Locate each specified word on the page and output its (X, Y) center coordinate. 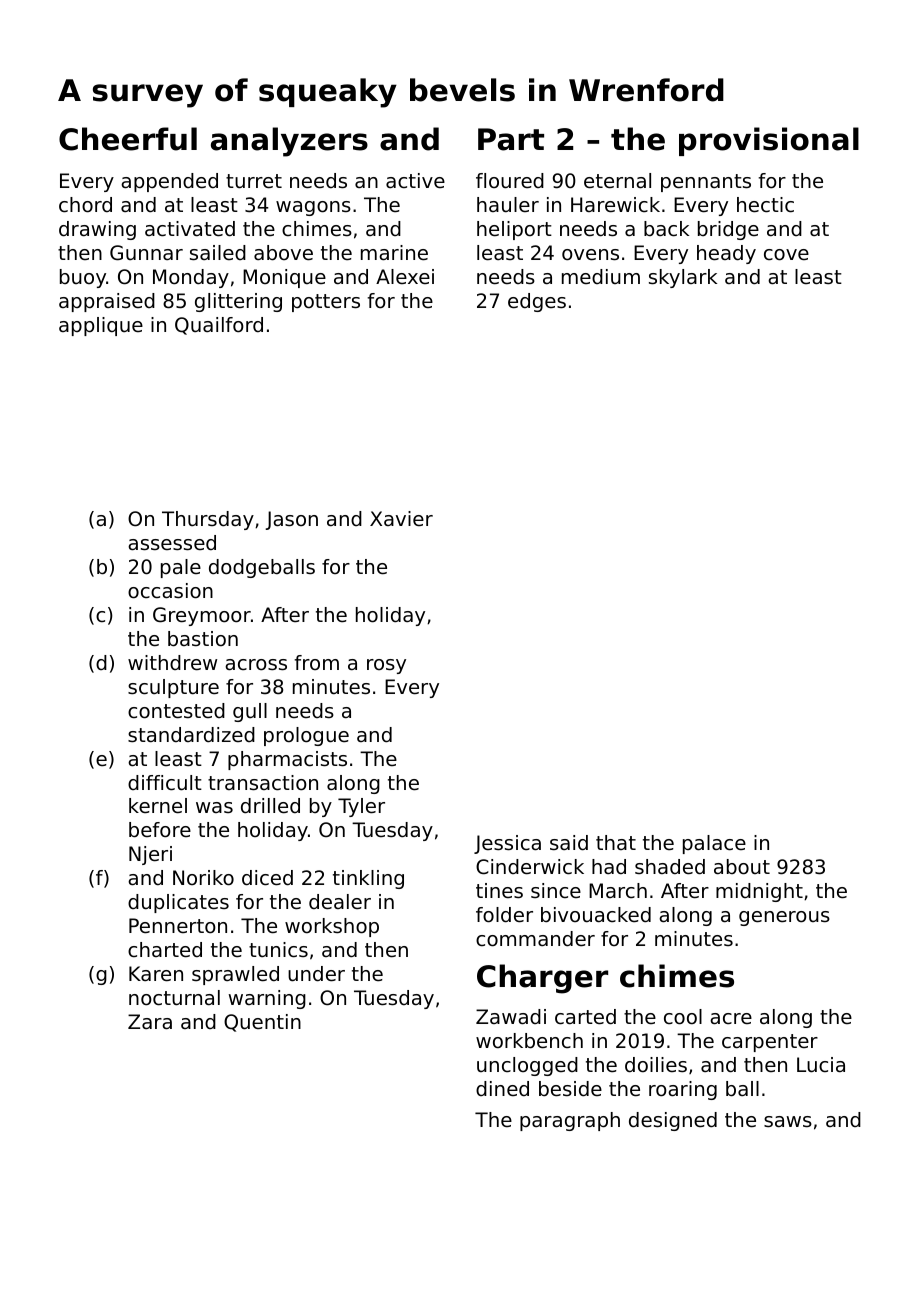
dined (502, 1088)
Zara (150, 1022)
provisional (769, 141)
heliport (514, 230)
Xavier (401, 518)
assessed (172, 543)
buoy (83, 278)
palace (714, 844)
